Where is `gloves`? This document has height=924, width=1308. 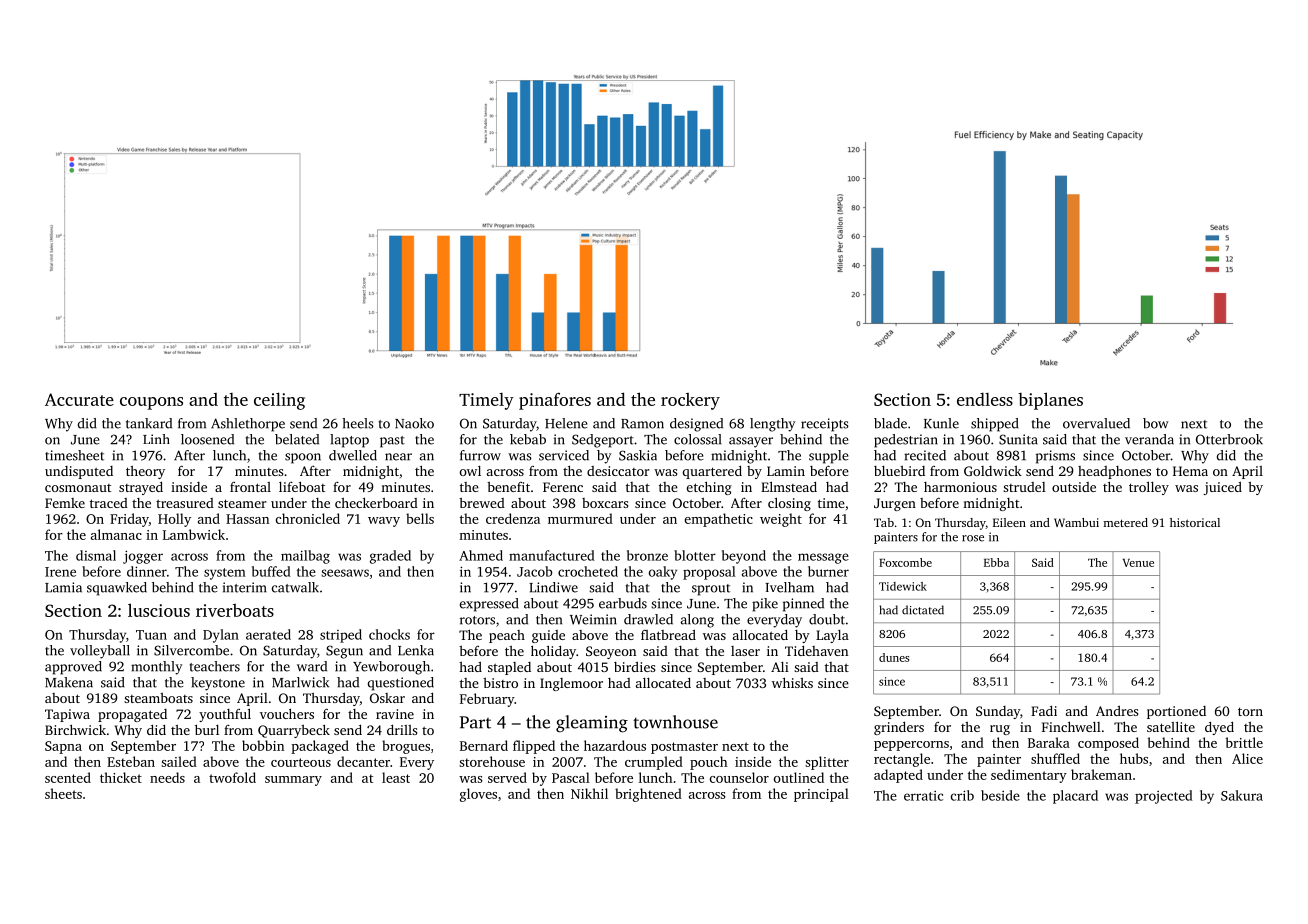
gloves is located at coordinates (478, 795).
